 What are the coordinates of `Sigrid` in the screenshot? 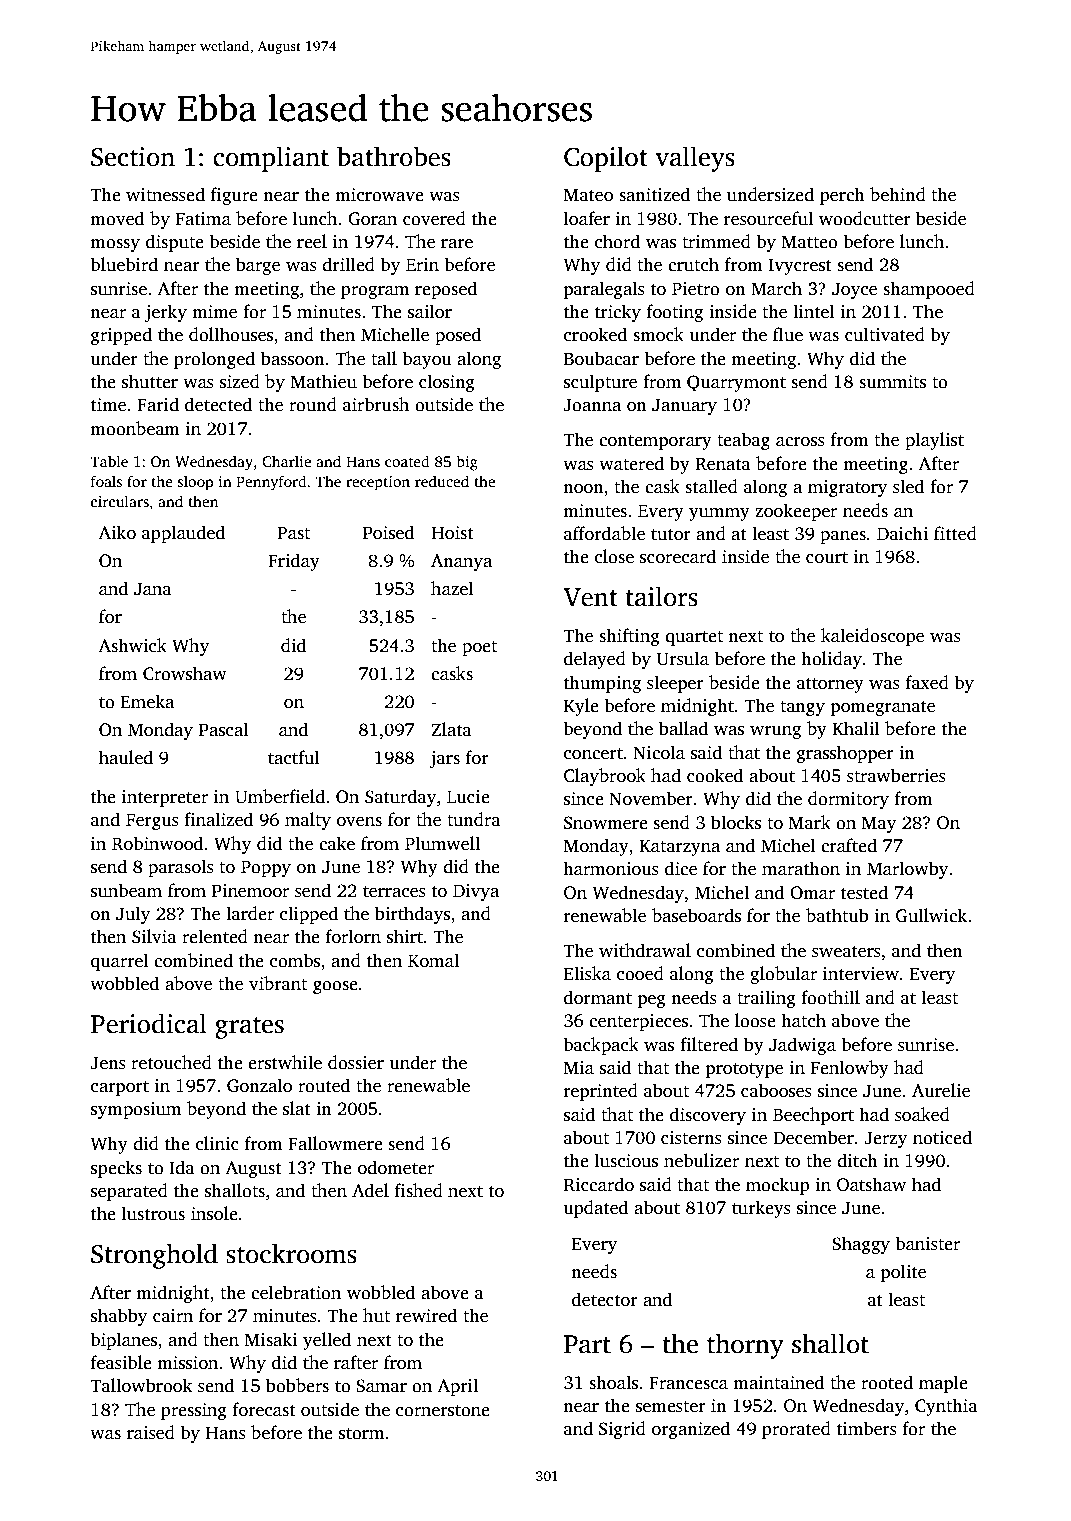 It's located at (622, 1430).
